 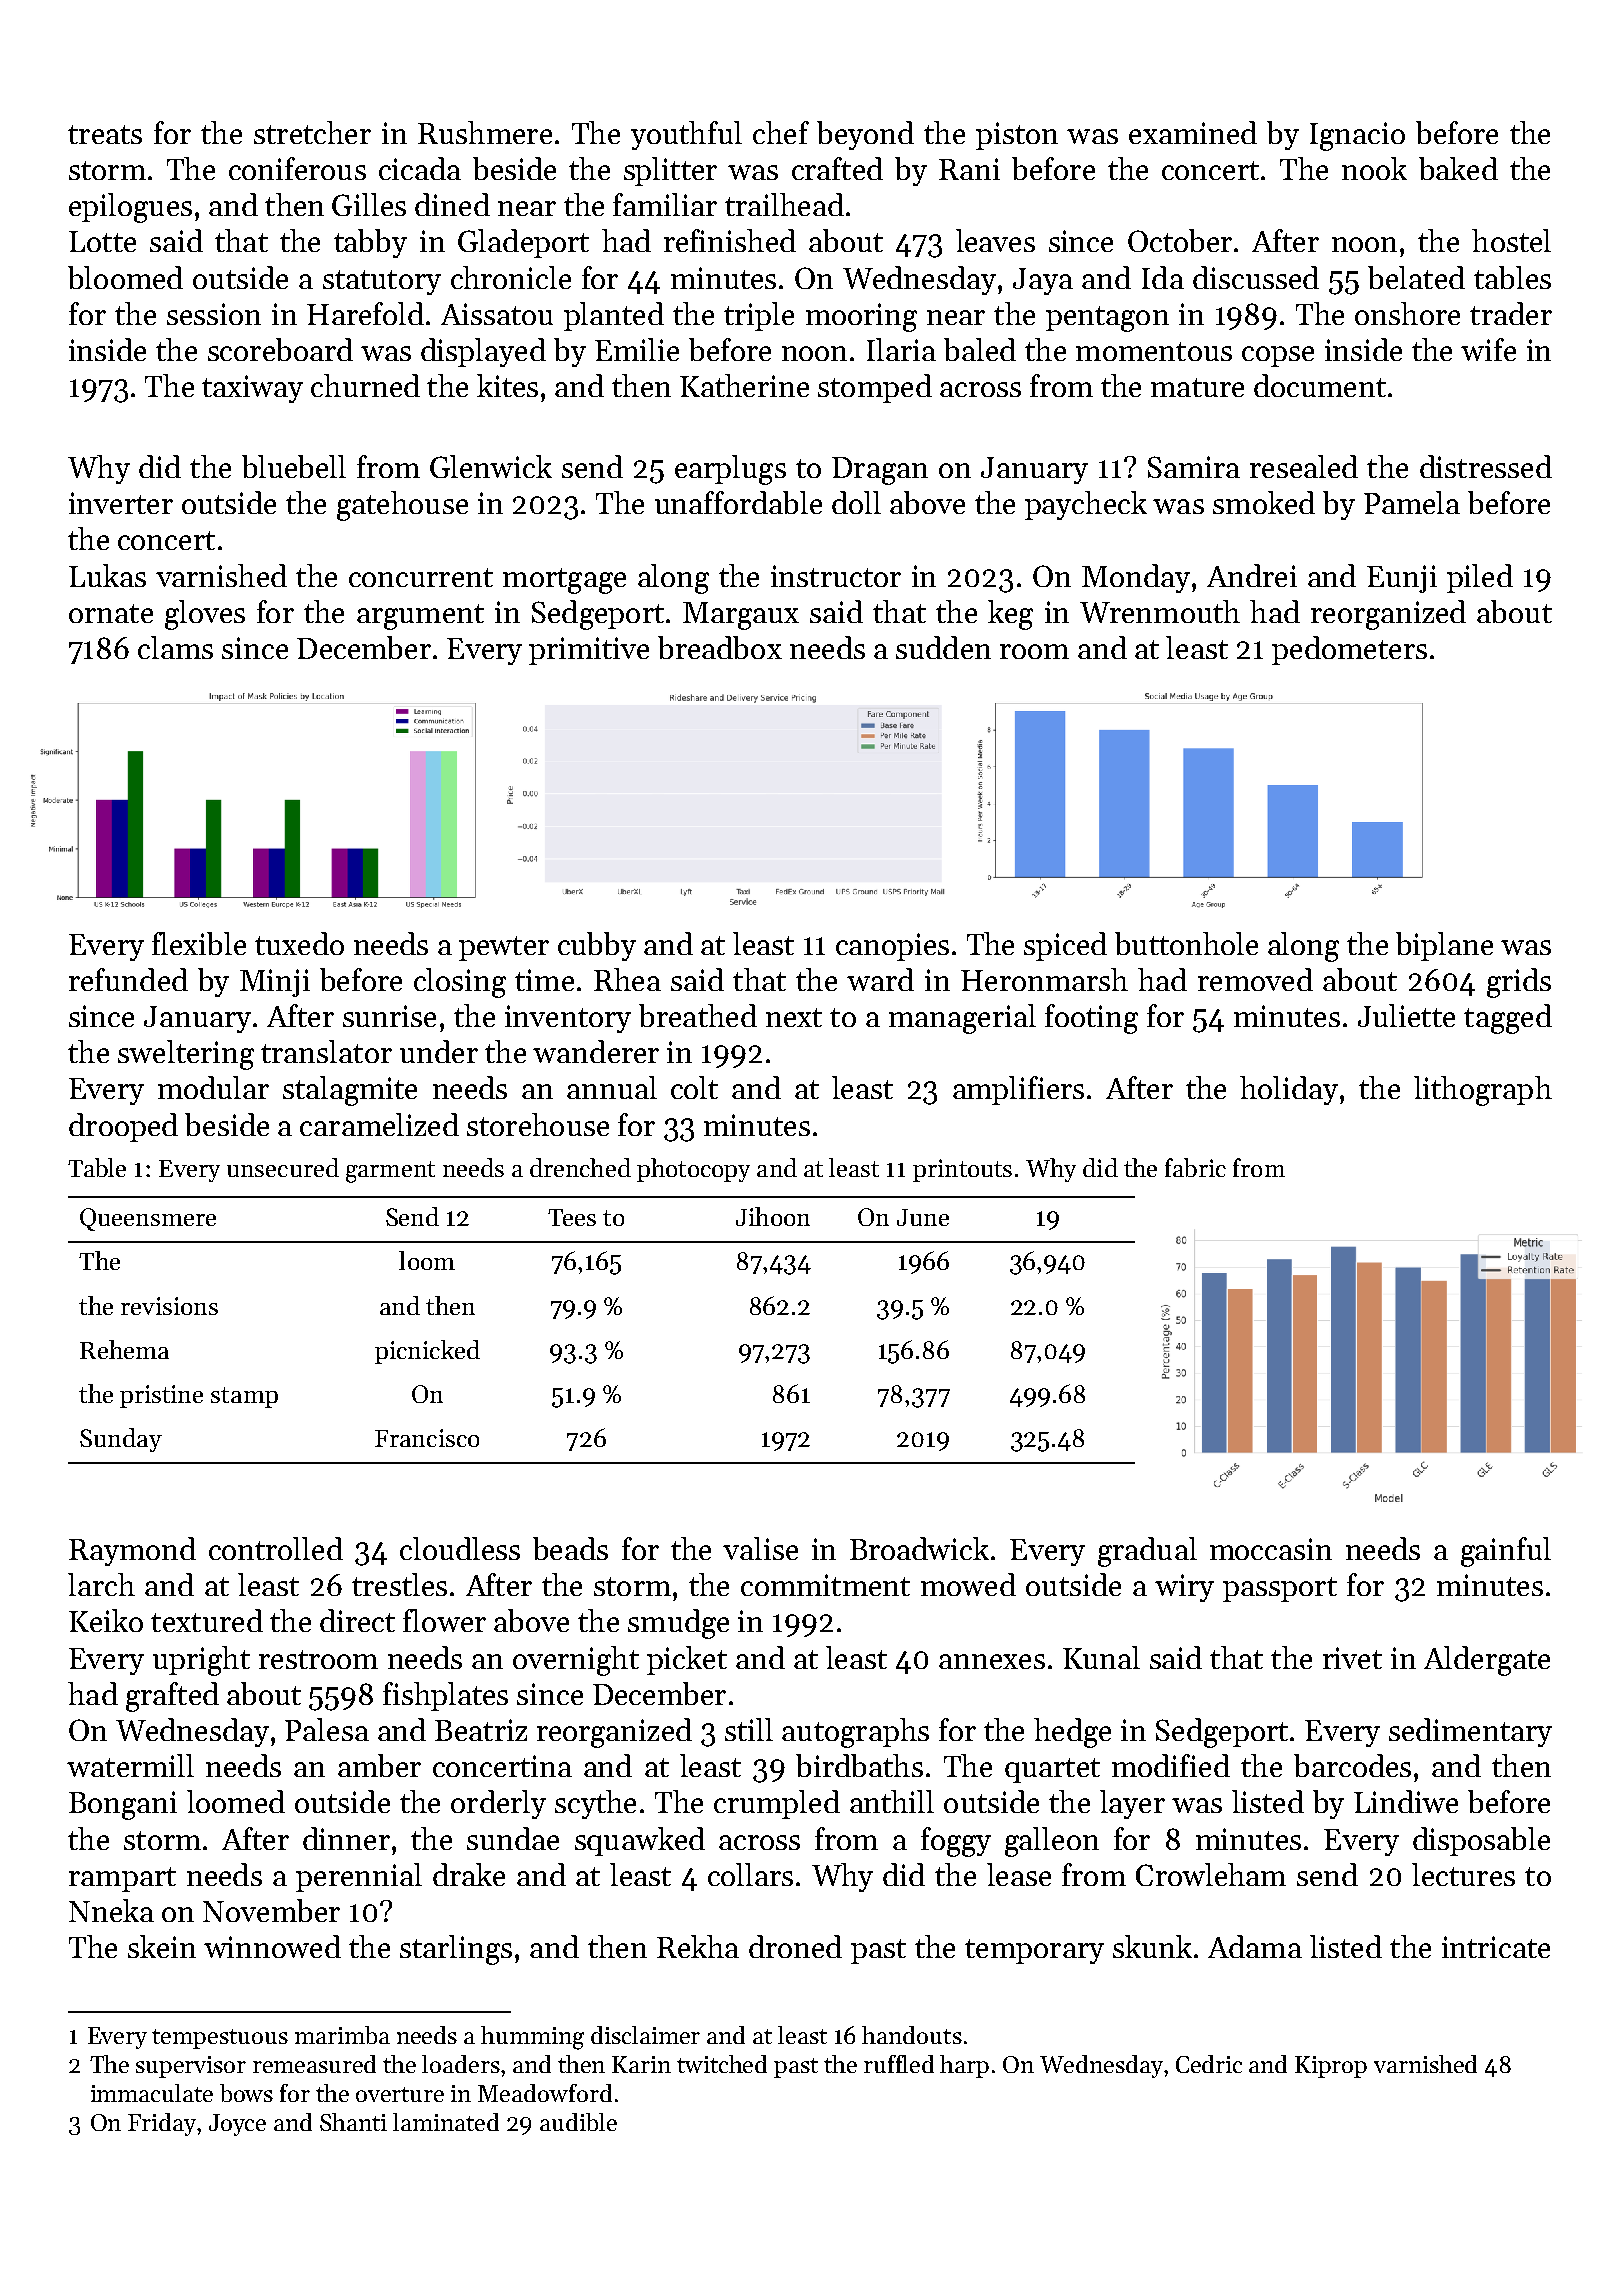 What do you see at coordinates (390, 1172) in the screenshot?
I see `garment` at bounding box center [390, 1172].
